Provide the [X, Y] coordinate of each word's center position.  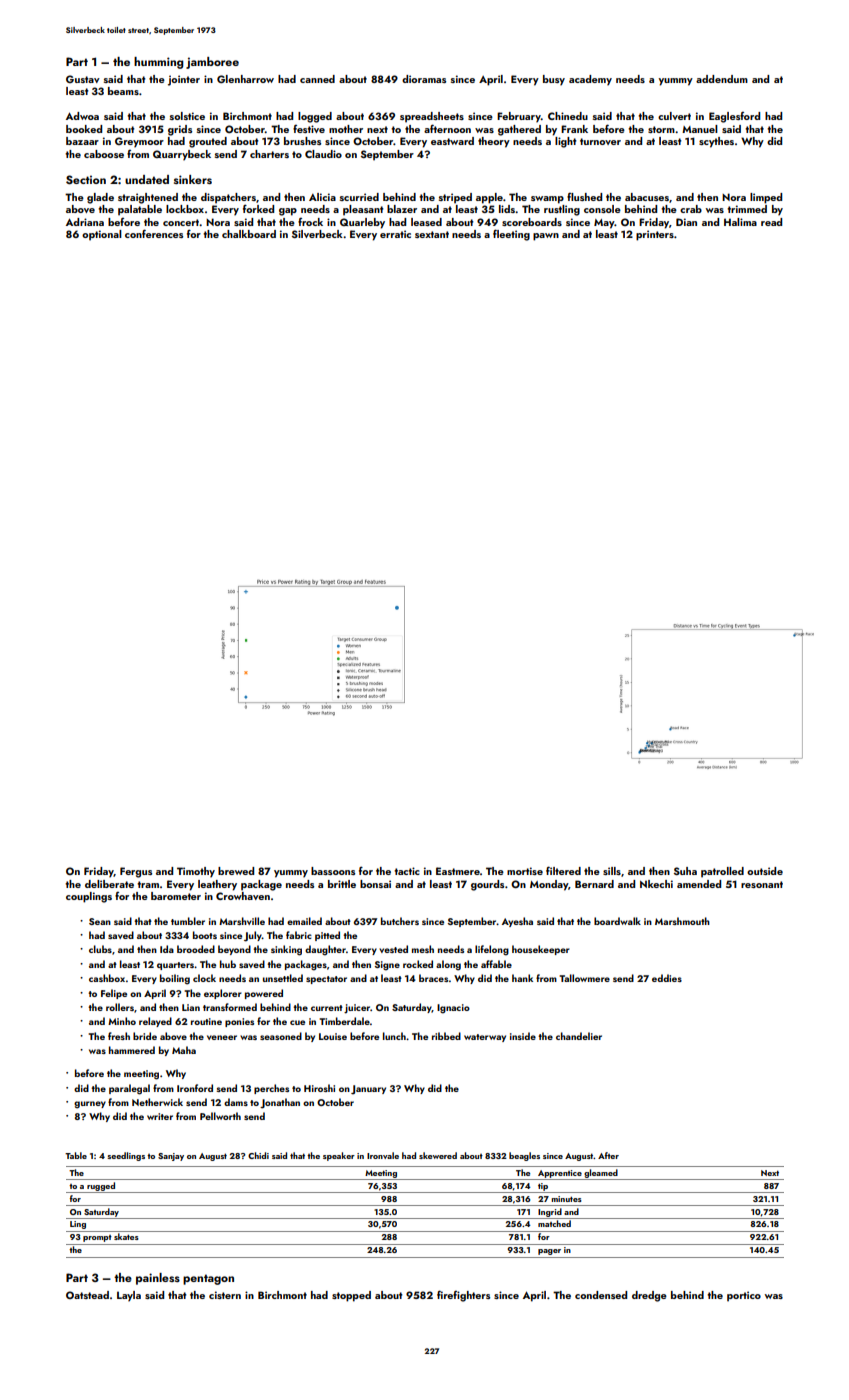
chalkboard [249, 234]
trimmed [747, 209]
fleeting [511, 235]
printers [655, 235]
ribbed [446, 1036]
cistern [225, 1295]
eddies [667, 978]
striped [455, 198]
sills [612, 871]
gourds [487, 885]
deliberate [109, 884]
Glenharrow [245, 79]
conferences [154, 233]
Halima [740, 222]
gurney [90, 1105]
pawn [546, 237]
